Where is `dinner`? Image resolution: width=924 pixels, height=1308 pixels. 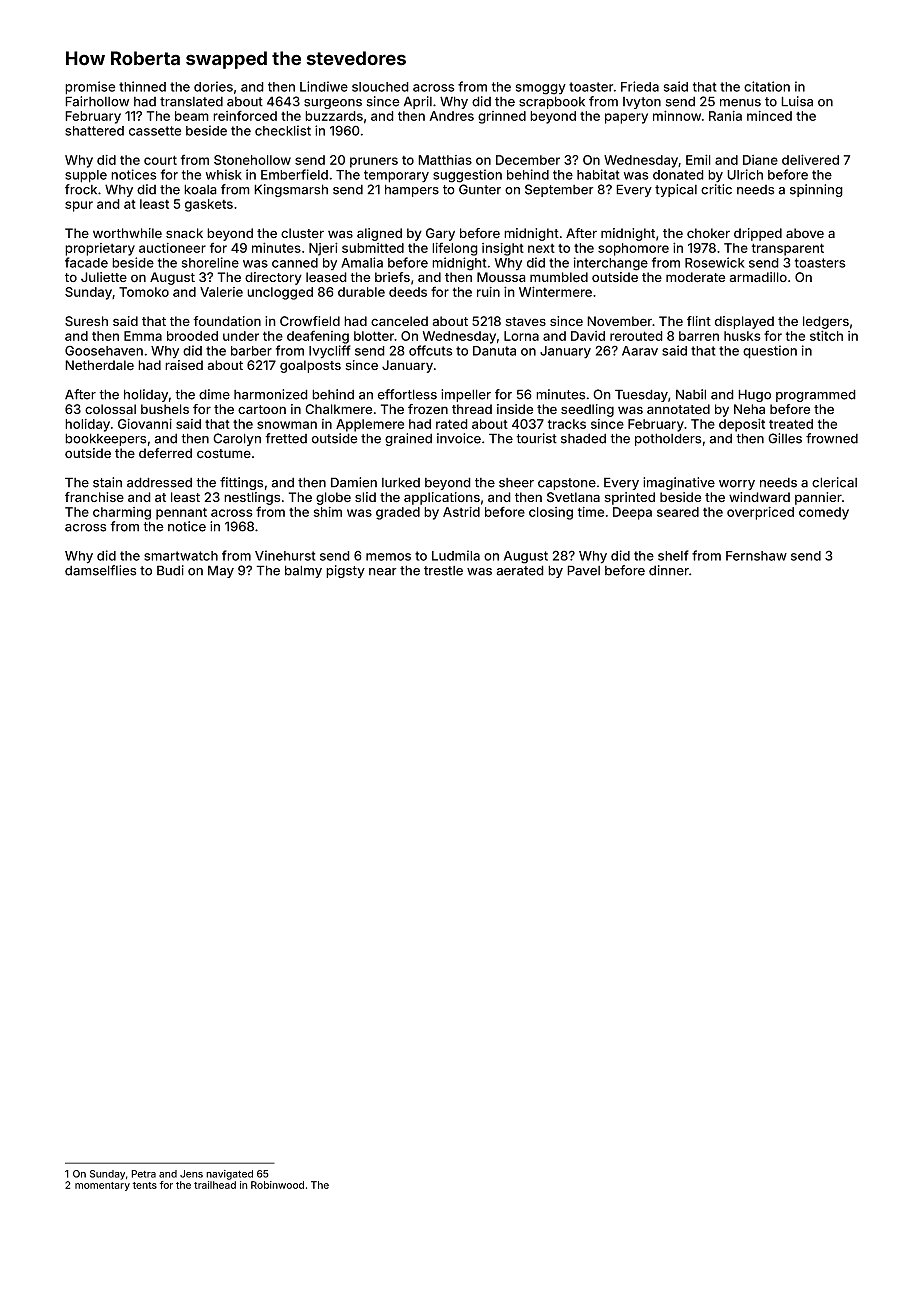
dinner is located at coordinates (669, 570).
